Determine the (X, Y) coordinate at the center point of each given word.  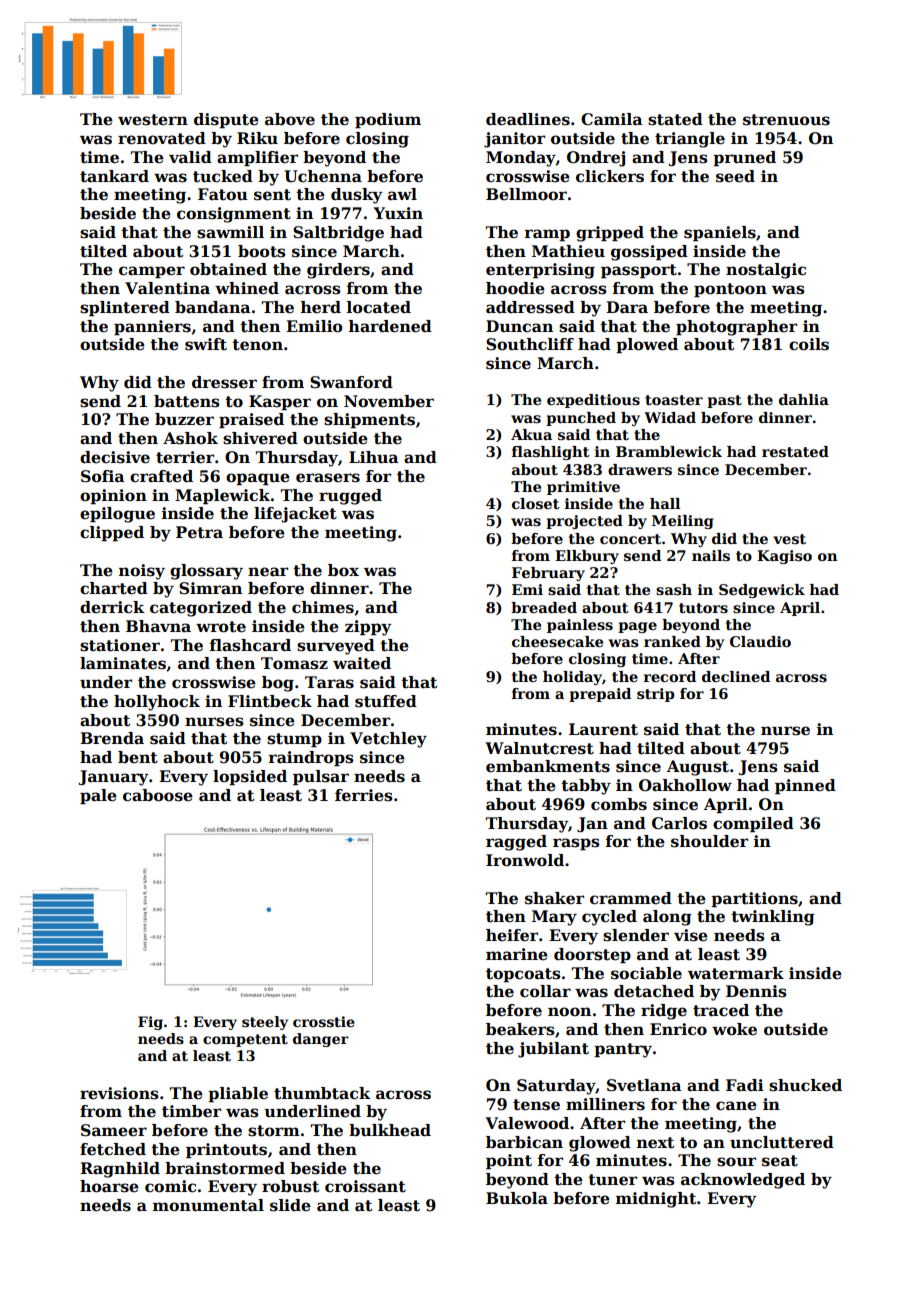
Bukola (517, 1198)
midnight (656, 1200)
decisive (115, 457)
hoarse (109, 1186)
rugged (350, 497)
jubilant (553, 1050)
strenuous (786, 120)
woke (734, 1029)
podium (388, 120)
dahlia (804, 399)
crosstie (324, 1021)
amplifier (257, 158)
